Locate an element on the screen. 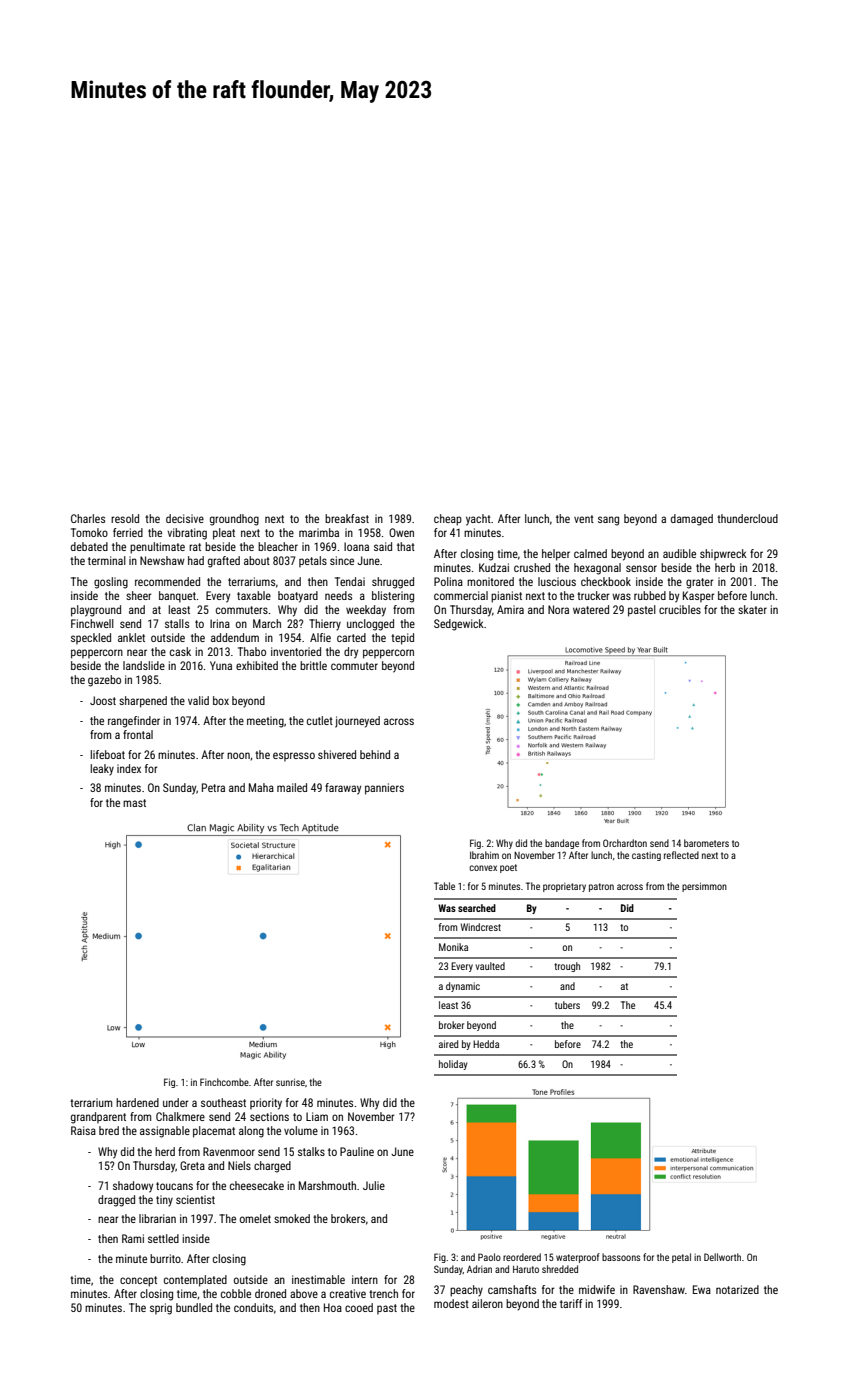 This screenshot has width=849, height=1400. cheap is located at coordinates (448, 520).
